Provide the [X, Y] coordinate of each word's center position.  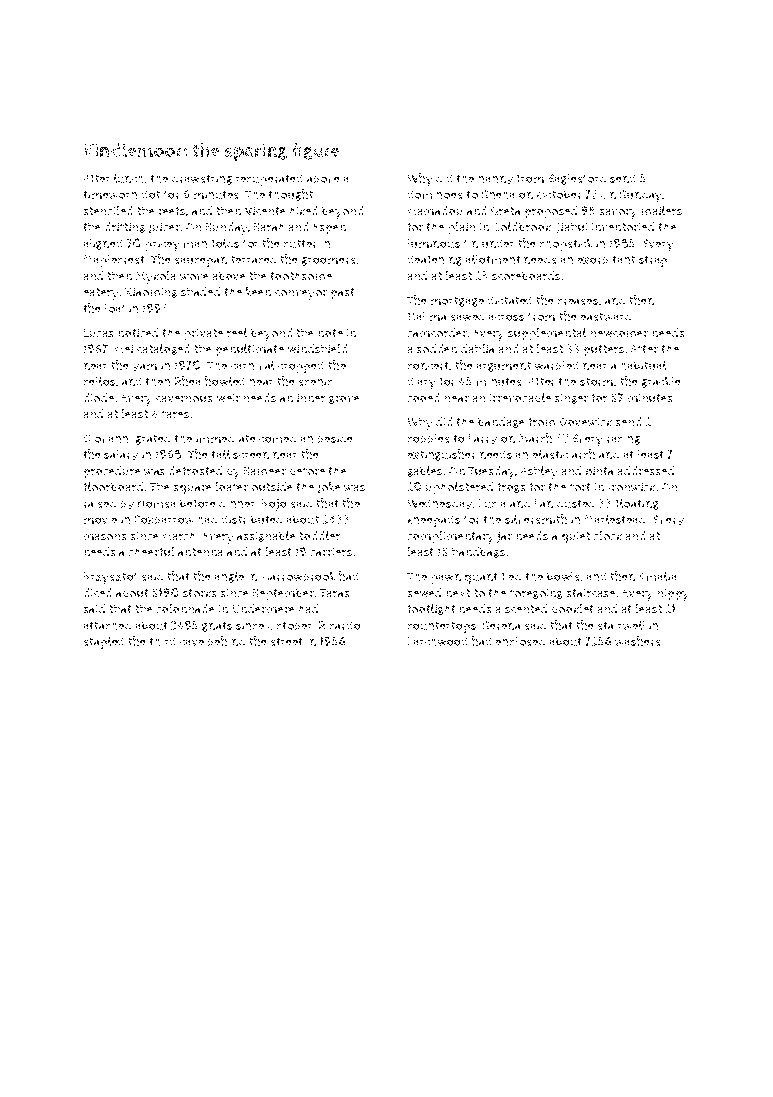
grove [344, 400]
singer [571, 399]
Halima [427, 316]
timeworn [110, 194]
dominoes [435, 194]
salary [121, 456]
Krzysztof [111, 578]
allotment [493, 259]
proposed [550, 212]
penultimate [249, 350]
